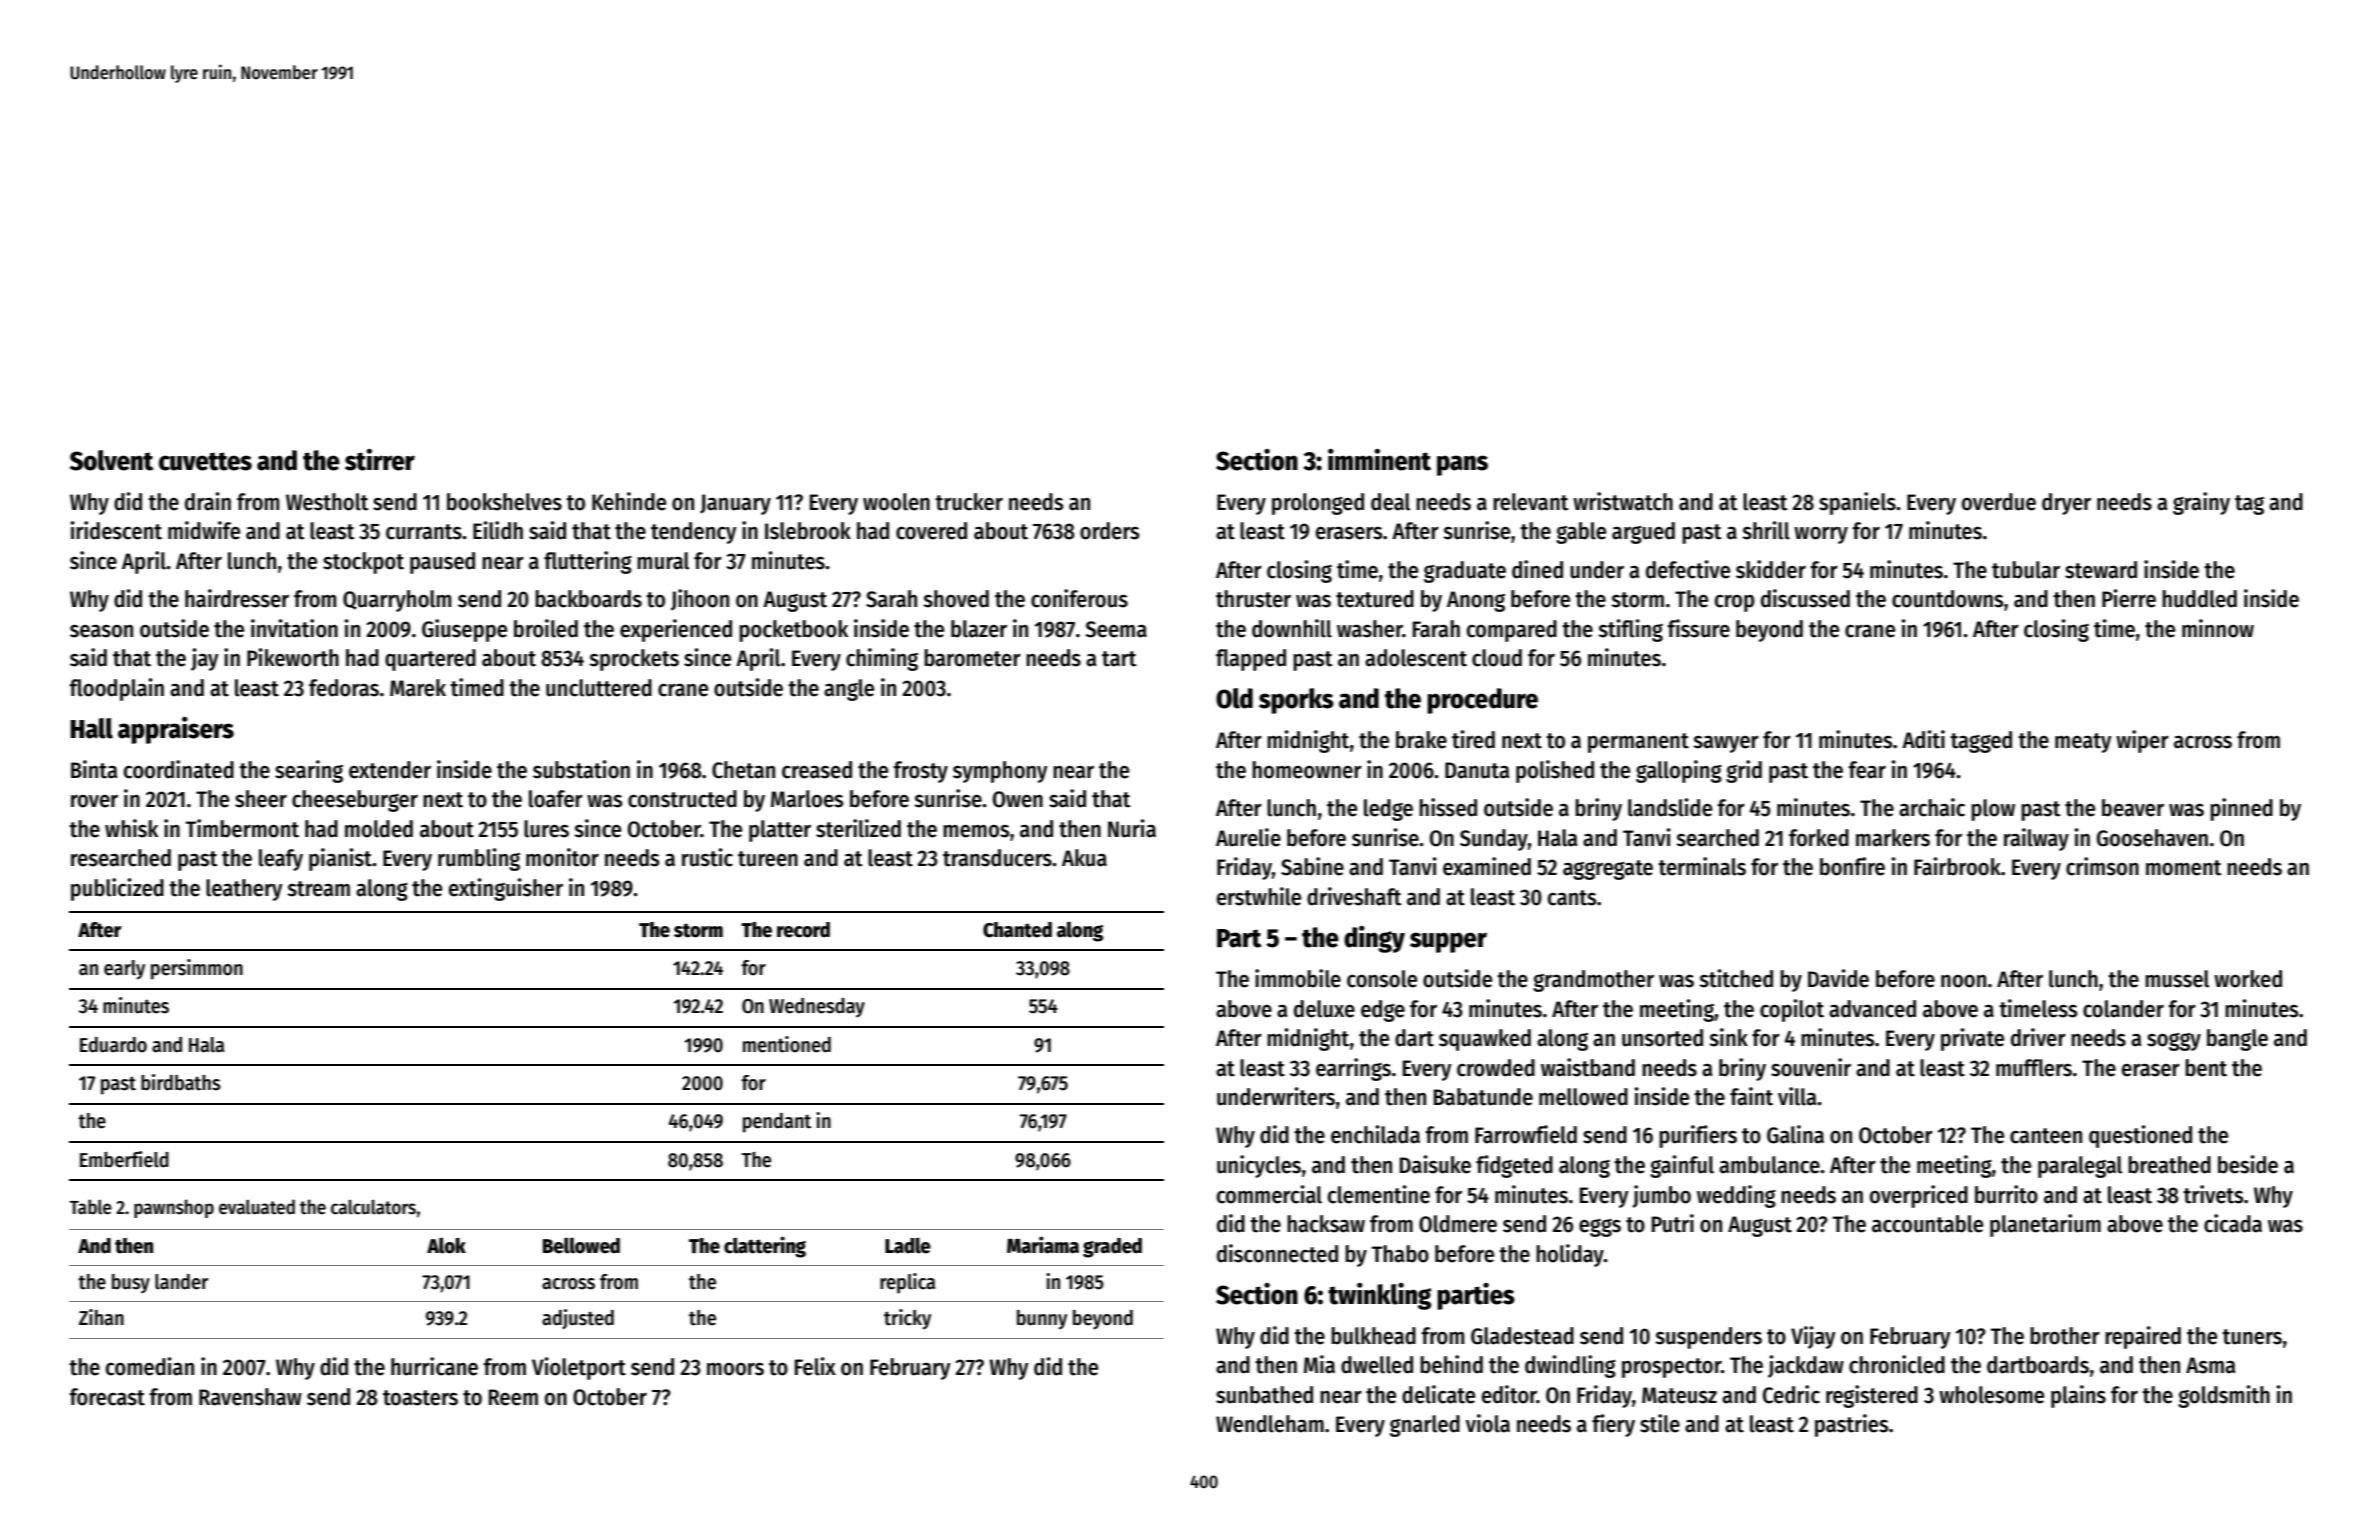 This screenshot has height=1540, width=2380. I want to click on uncluttered, so click(599, 688).
